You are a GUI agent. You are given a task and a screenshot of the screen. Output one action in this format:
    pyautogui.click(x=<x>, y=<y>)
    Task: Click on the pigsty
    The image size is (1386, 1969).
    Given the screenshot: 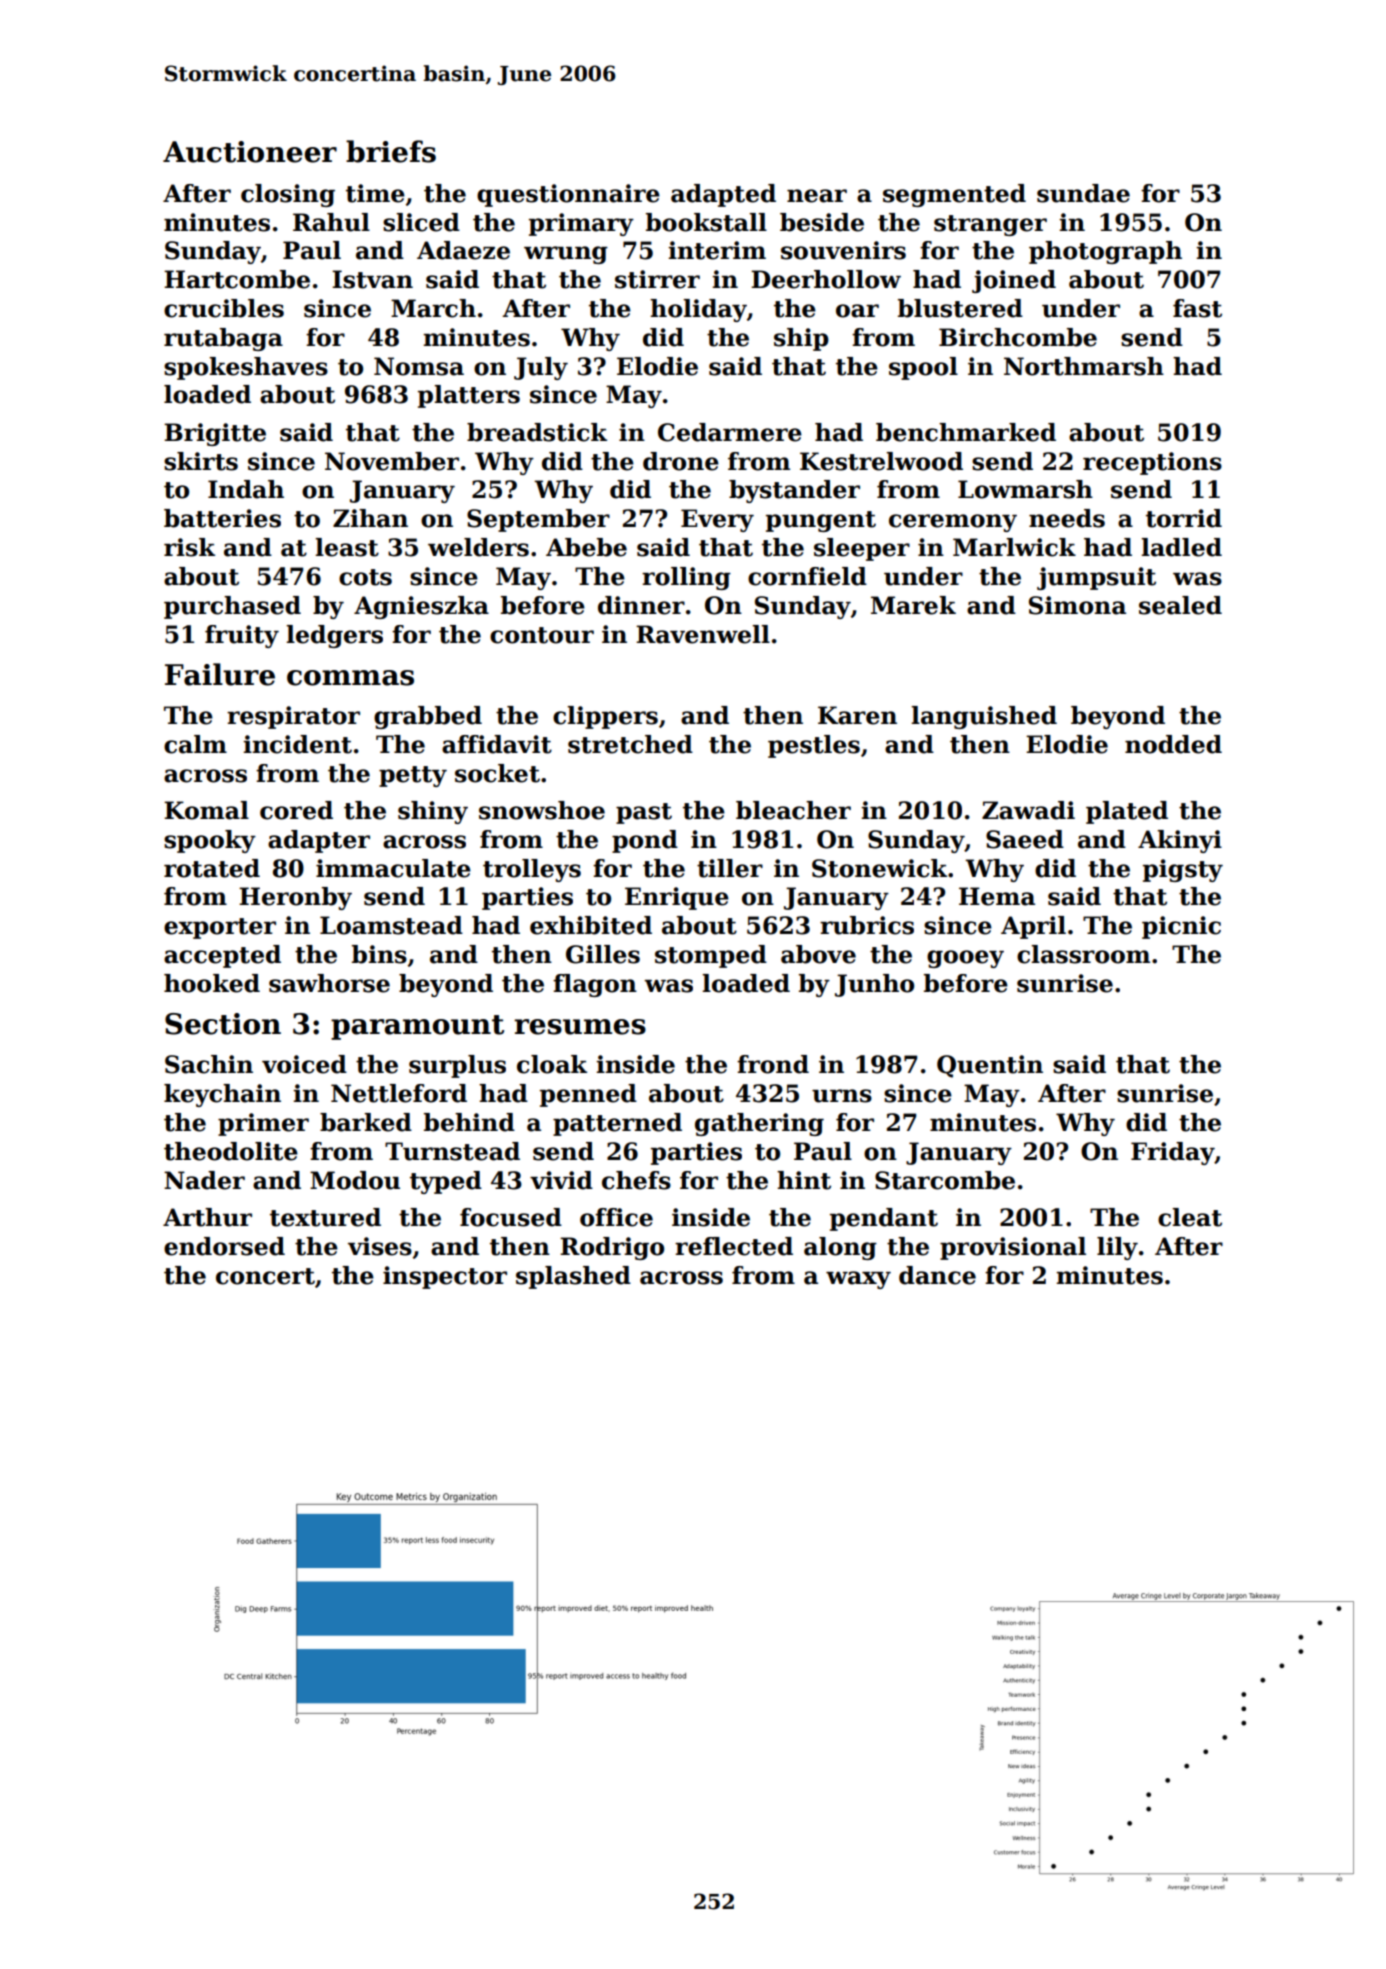 What is the action you would take?
    pyautogui.click(x=1183, y=870)
